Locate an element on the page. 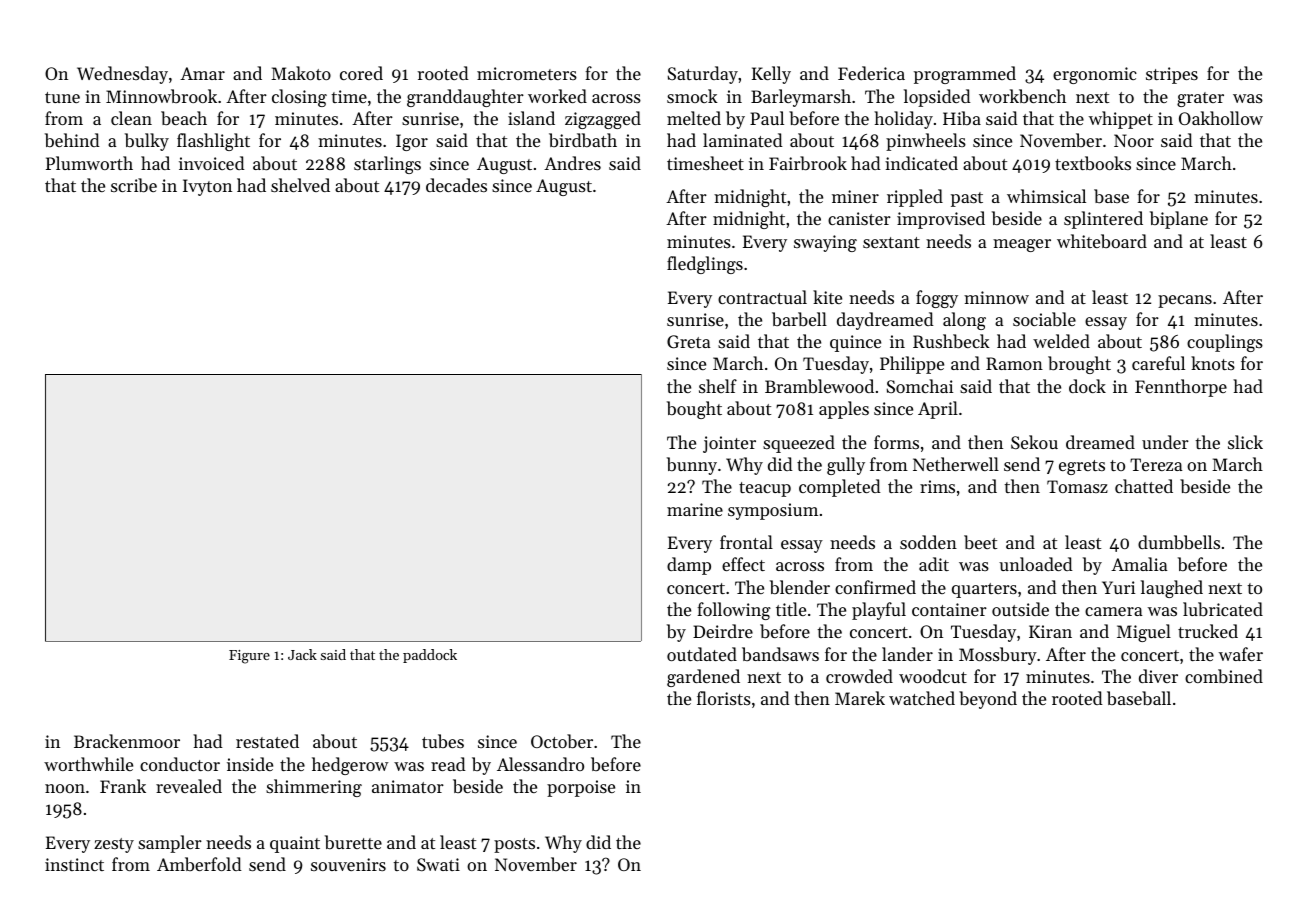  ergonomic is located at coordinates (1095, 75).
